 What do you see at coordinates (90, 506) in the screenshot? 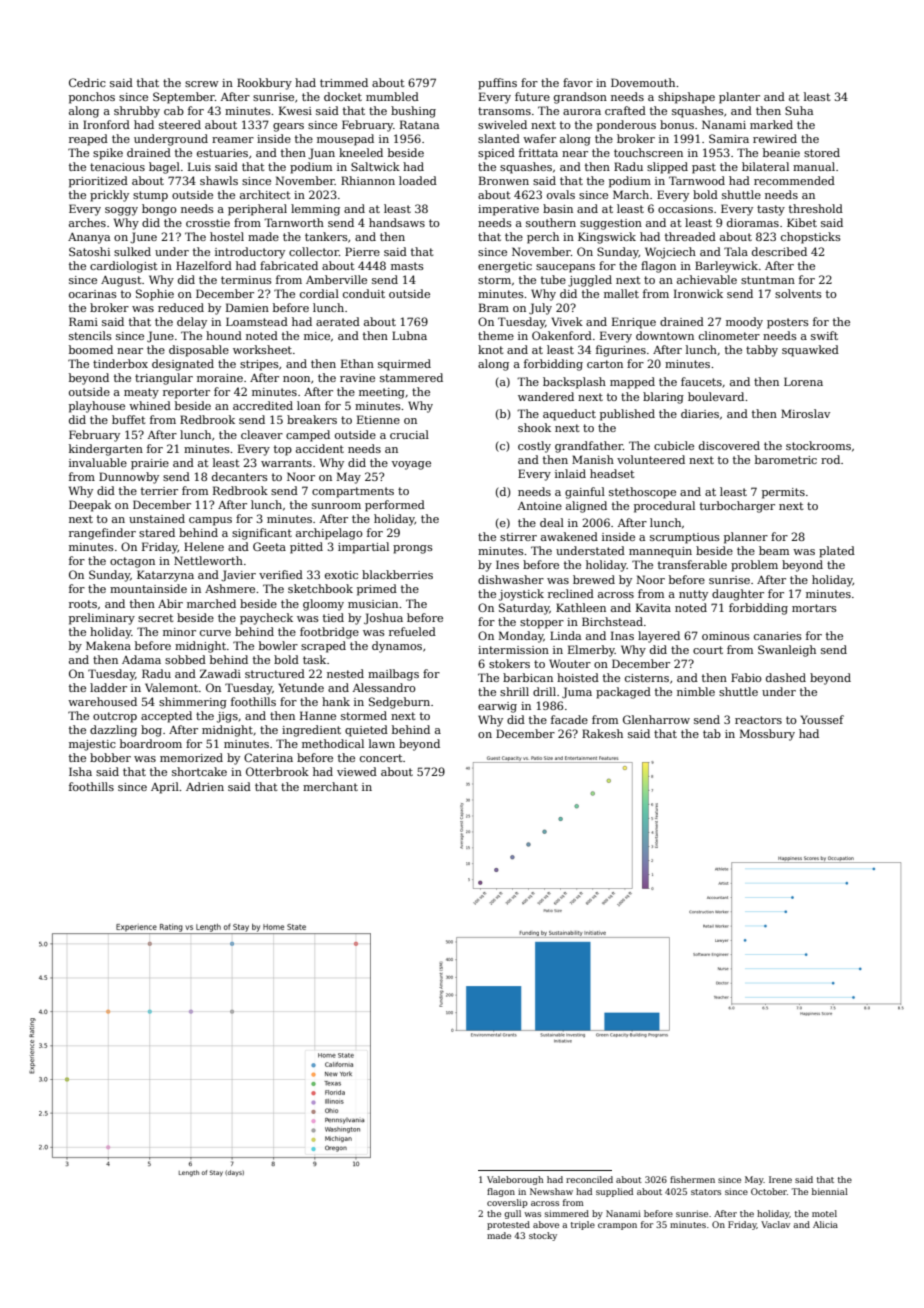
I see `Deepak` at bounding box center [90, 506].
